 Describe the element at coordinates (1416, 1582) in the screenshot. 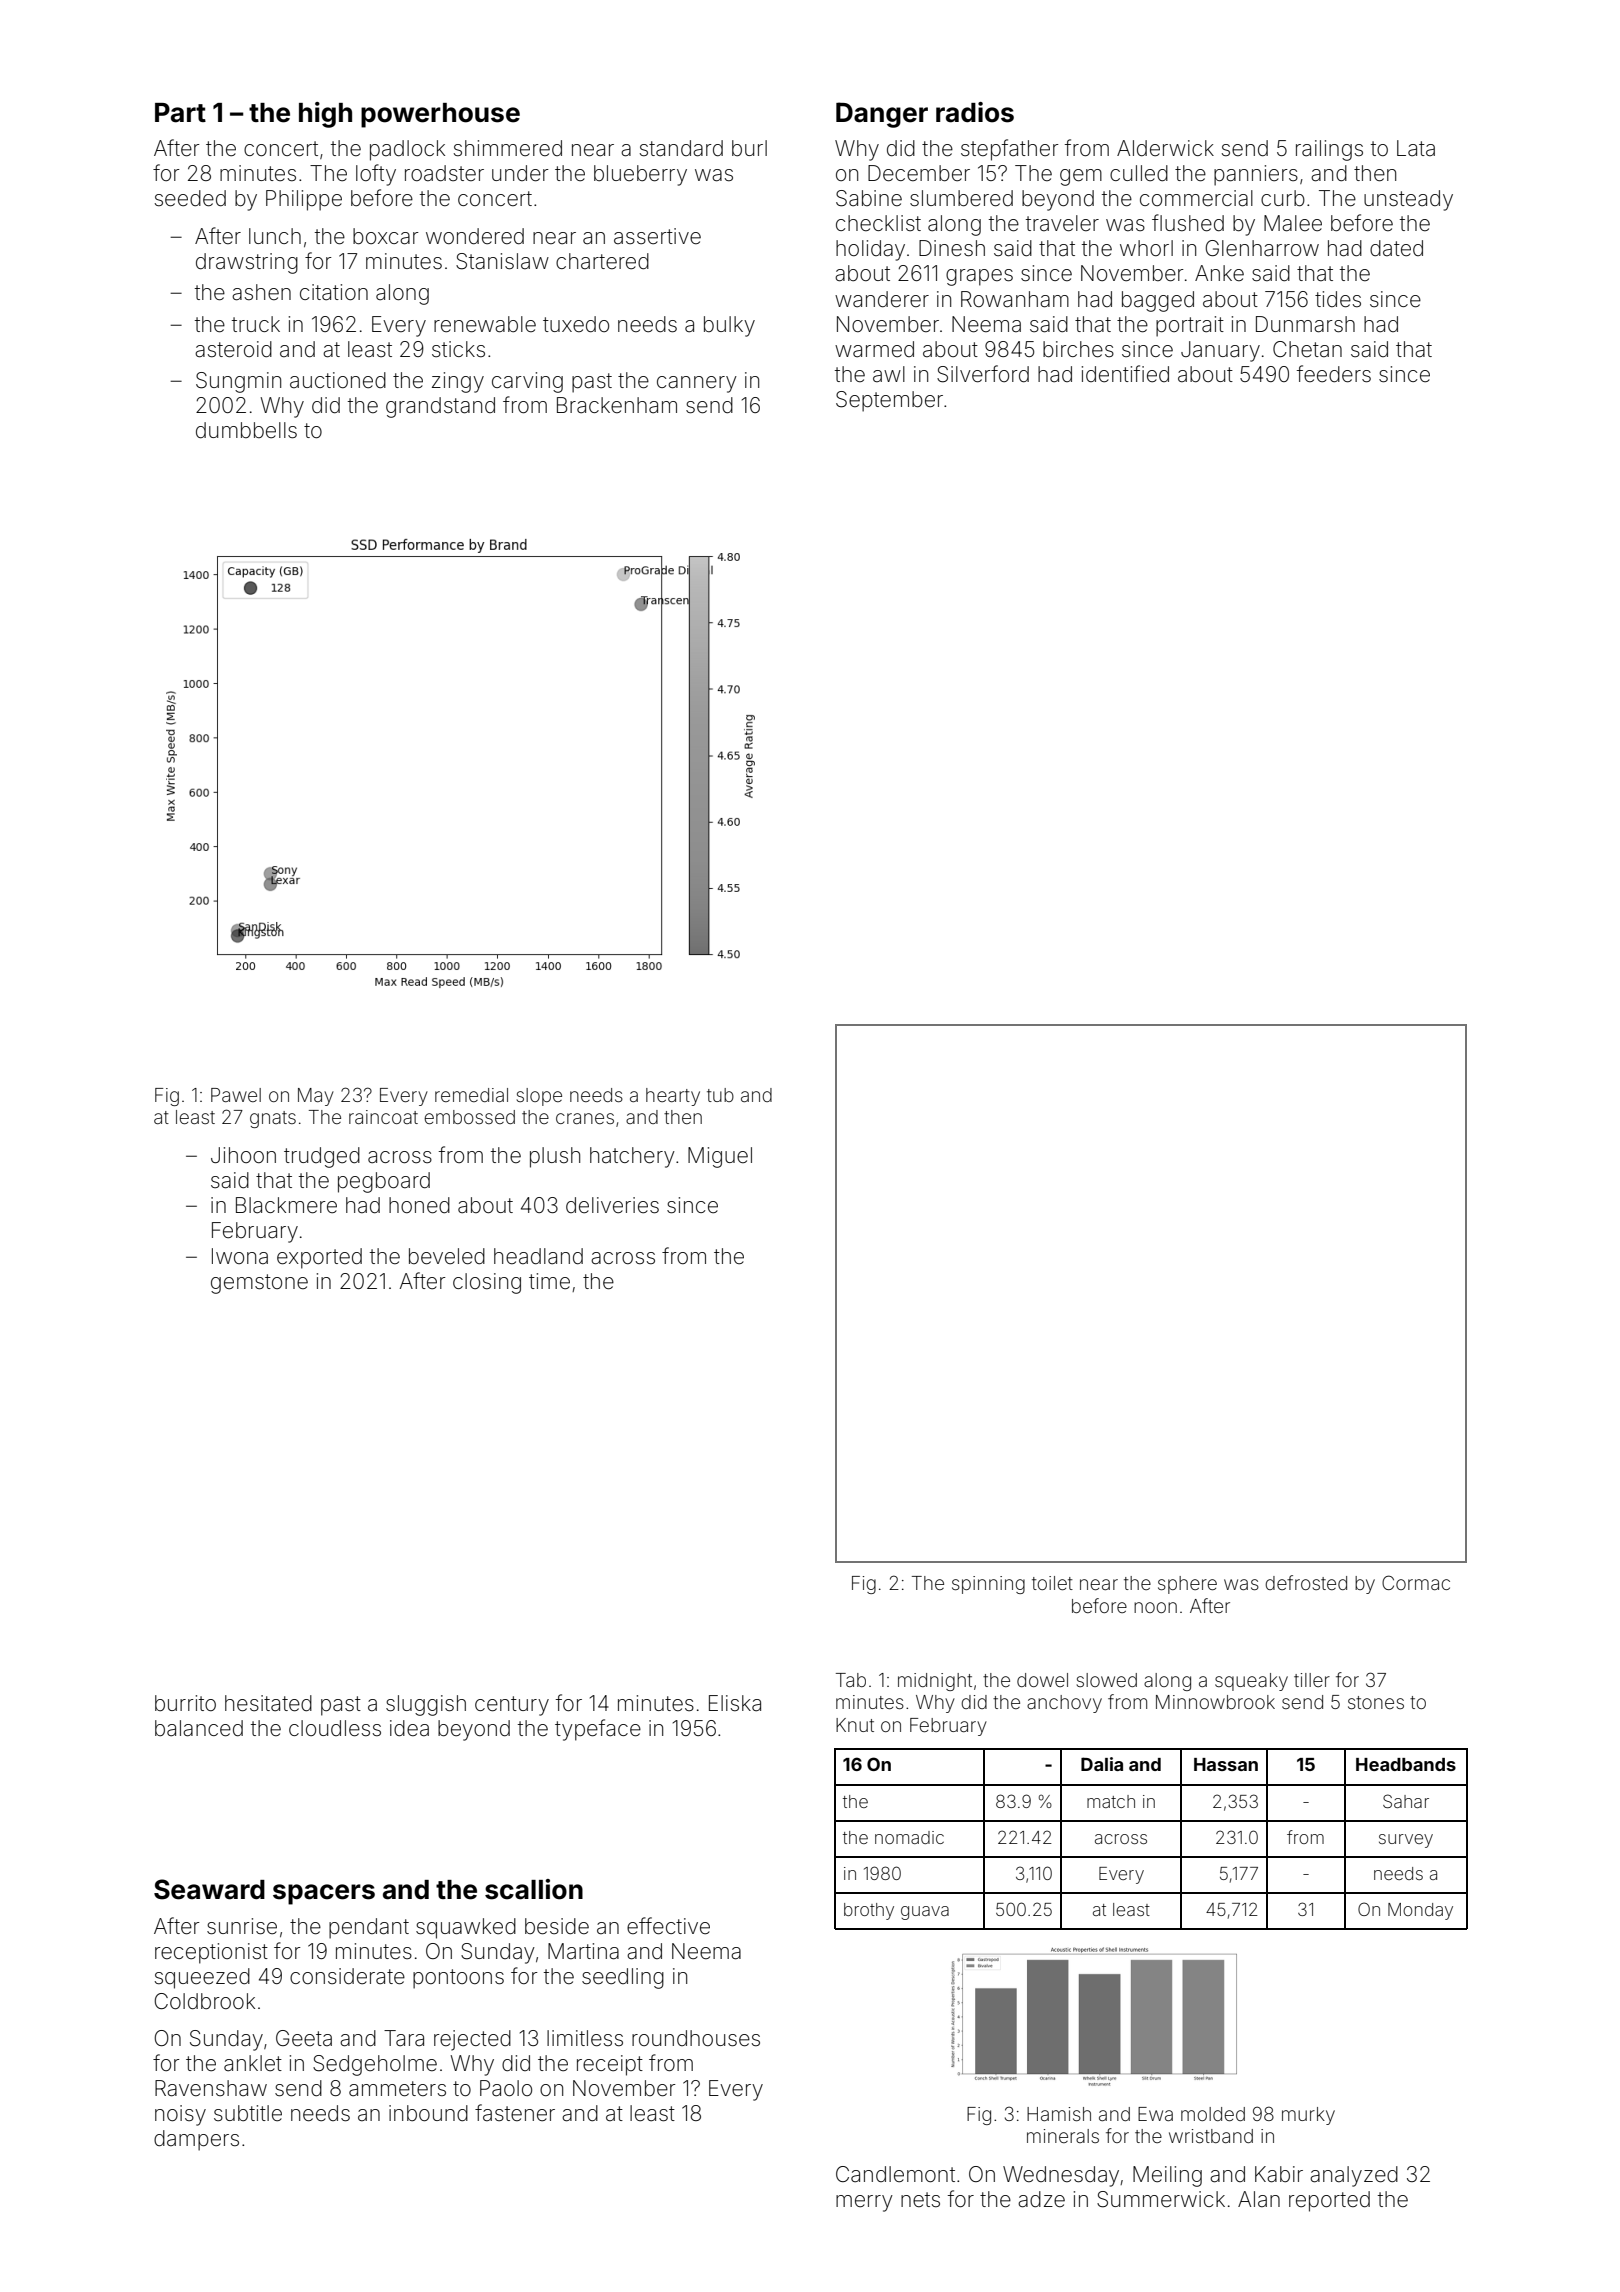

I see `Cormac` at that location.
